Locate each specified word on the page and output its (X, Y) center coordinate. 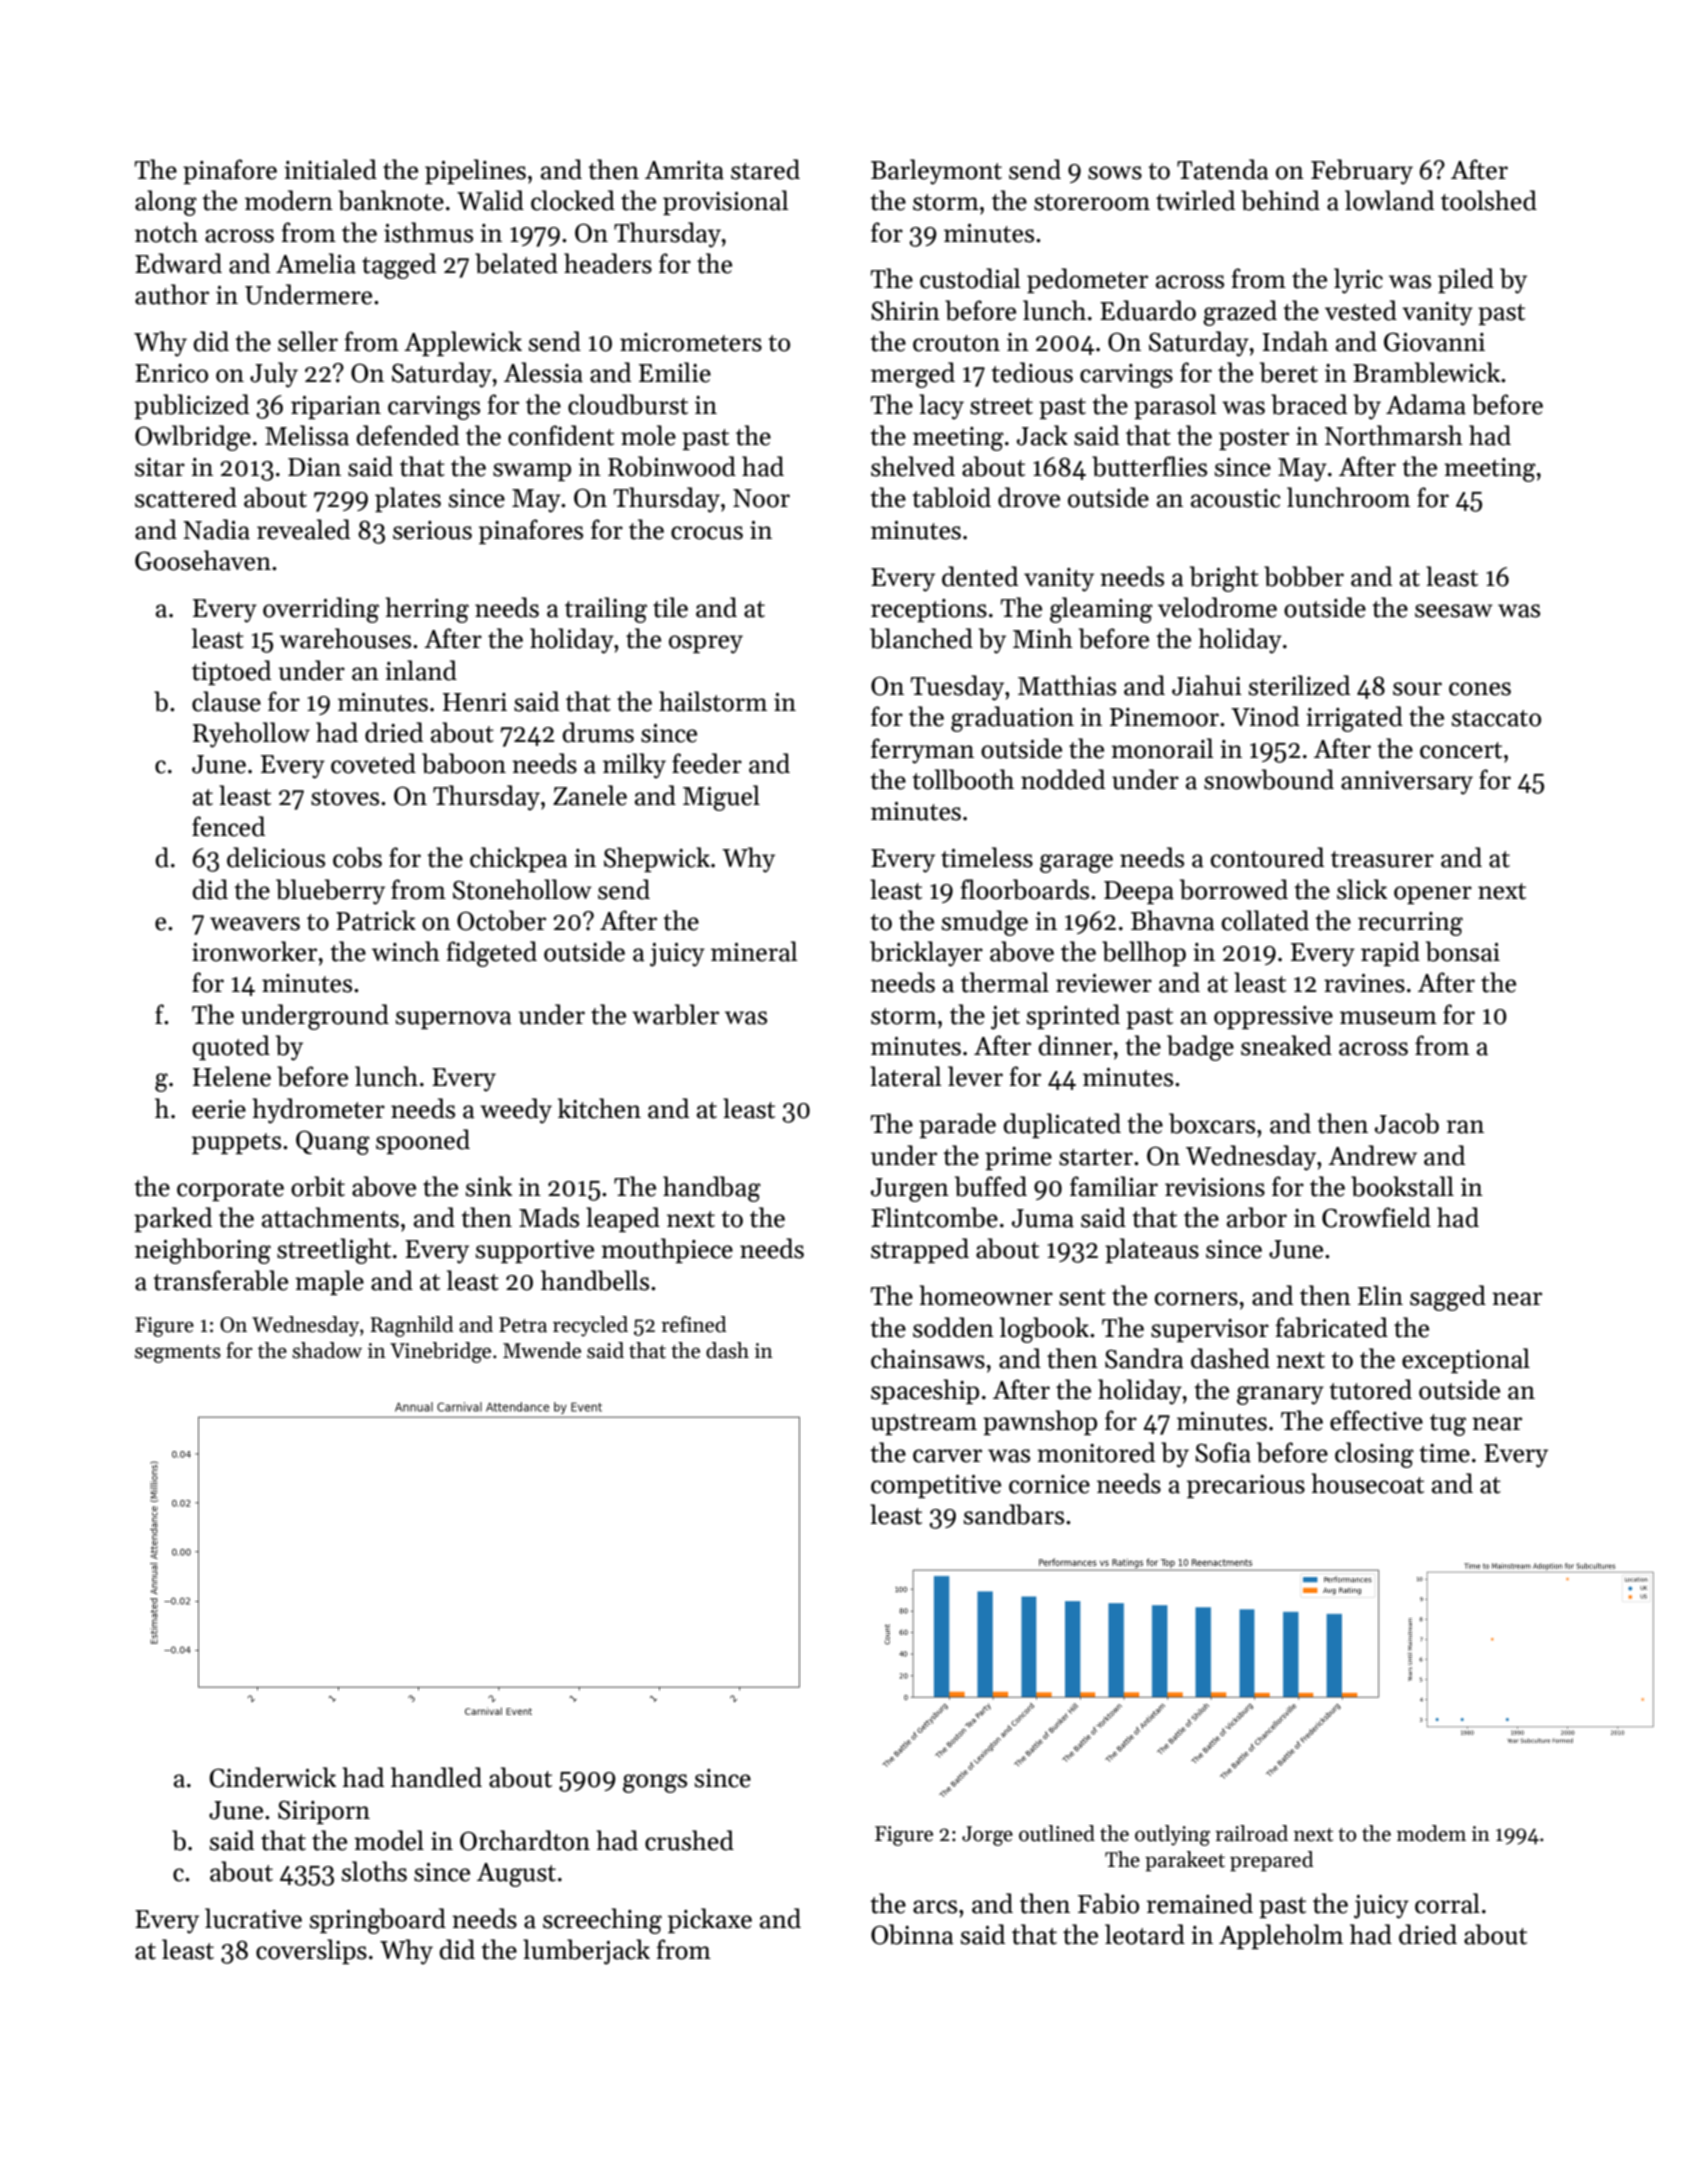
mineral (754, 951)
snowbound (1269, 779)
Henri (475, 702)
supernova (454, 1020)
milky (634, 766)
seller (308, 341)
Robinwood (672, 466)
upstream (924, 1424)
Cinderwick (272, 1777)
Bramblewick (1426, 372)
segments (178, 1354)
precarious (1246, 1486)
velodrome (1217, 607)
